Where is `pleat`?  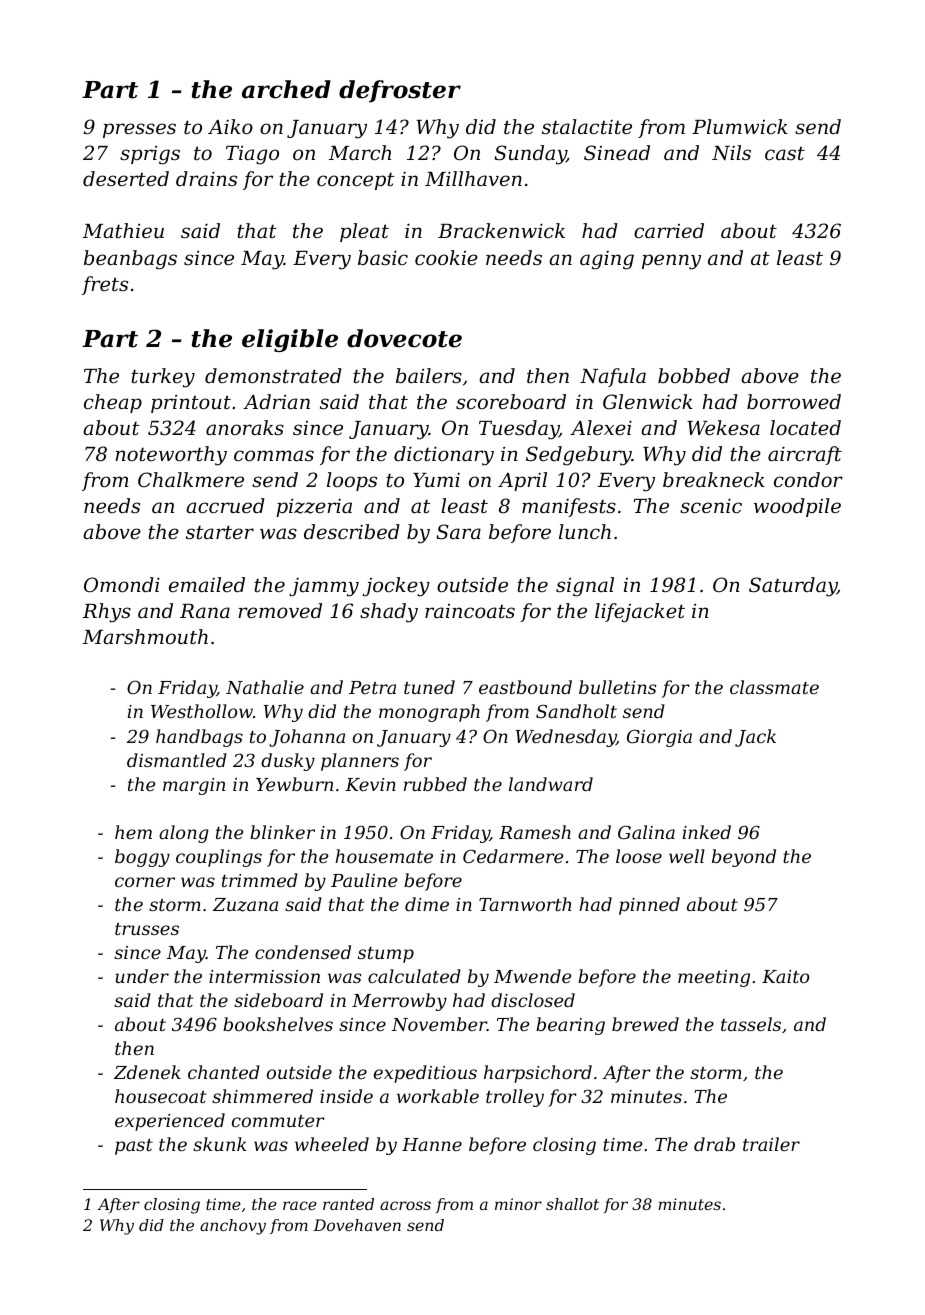 pleat is located at coordinates (364, 232).
